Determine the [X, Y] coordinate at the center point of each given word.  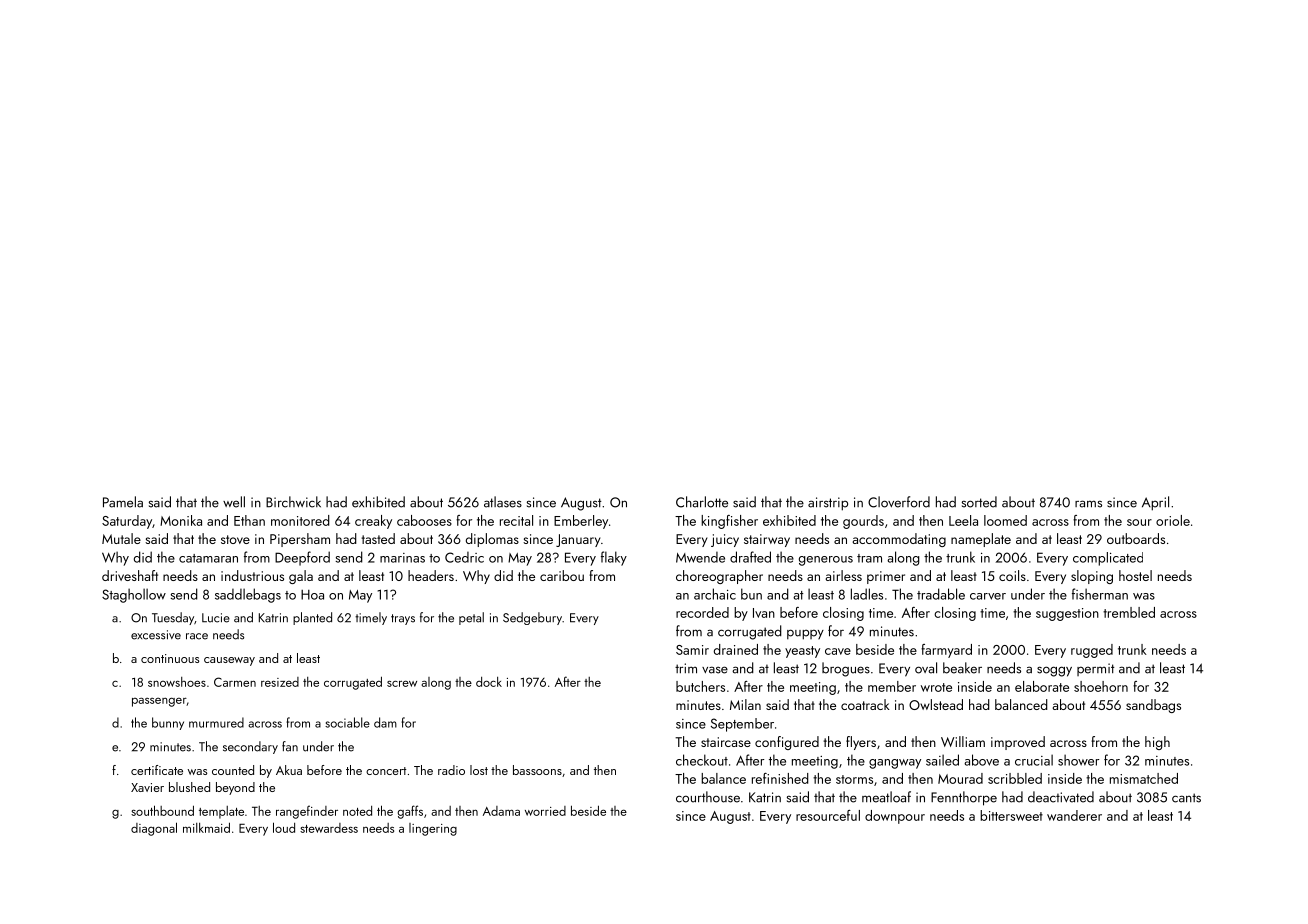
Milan [745, 704]
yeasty [802, 652]
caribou [562, 575]
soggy [1054, 671]
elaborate [1042, 686]
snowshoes [177, 682]
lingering [433, 829]
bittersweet [1011, 815]
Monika [181, 520]
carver [988, 596]
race [197, 636]
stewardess [329, 828]
